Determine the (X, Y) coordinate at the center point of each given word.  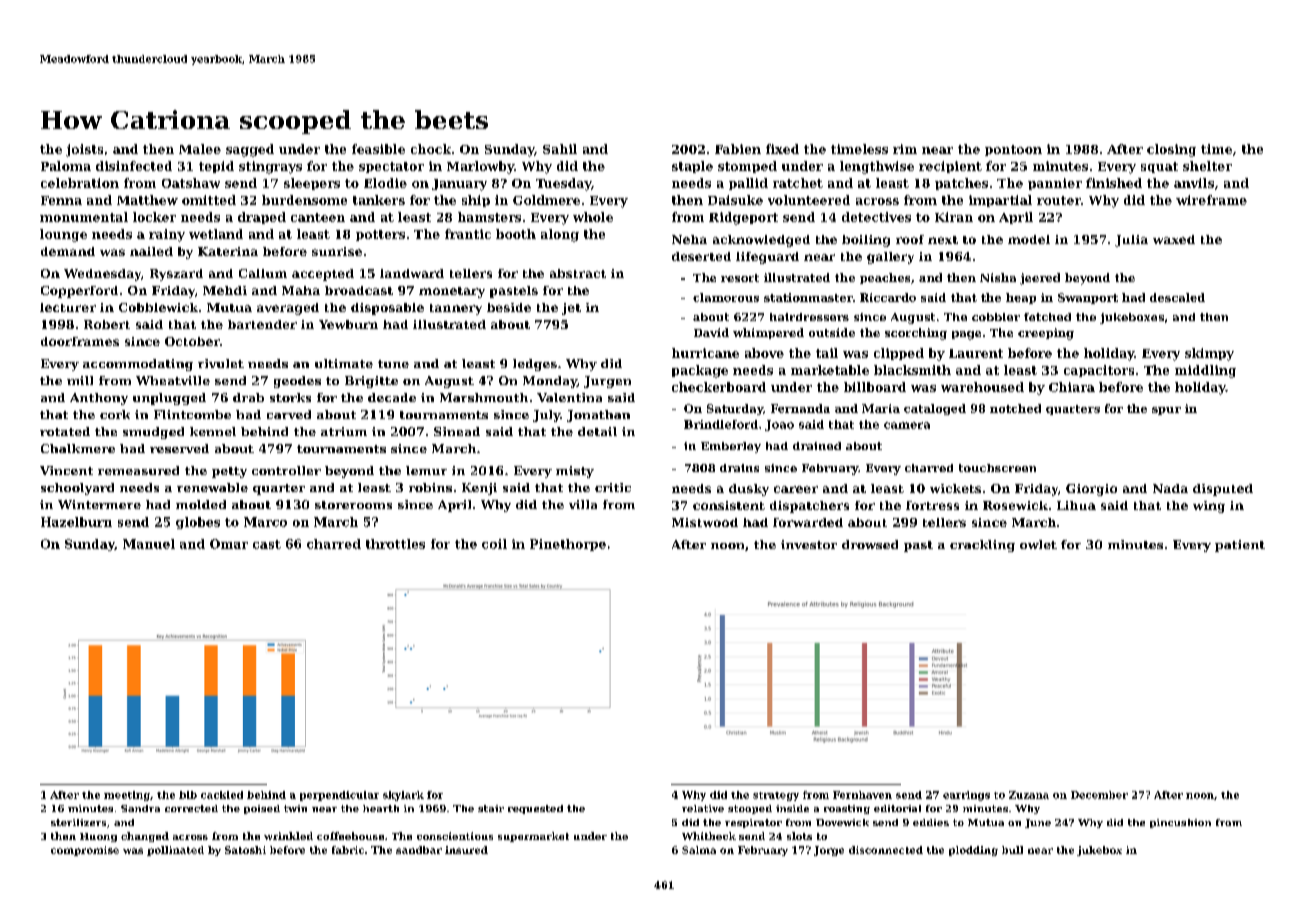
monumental (84, 217)
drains (739, 468)
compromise (85, 851)
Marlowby (480, 167)
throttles (395, 544)
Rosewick (1015, 505)
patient (1240, 546)
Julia (1131, 241)
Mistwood (705, 522)
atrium (344, 431)
